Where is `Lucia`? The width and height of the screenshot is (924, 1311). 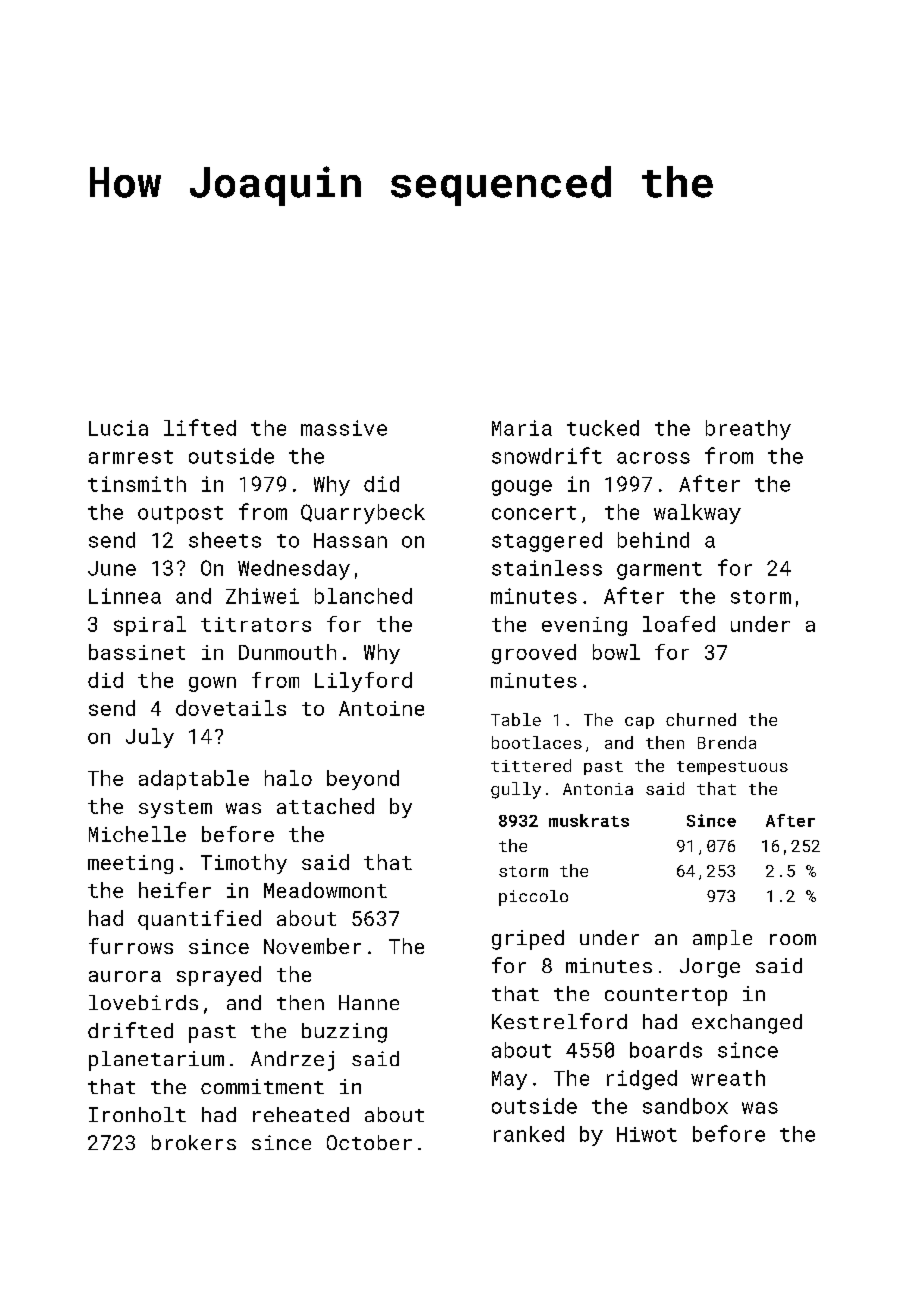 Lucia is located at coordinates (118, 428).
